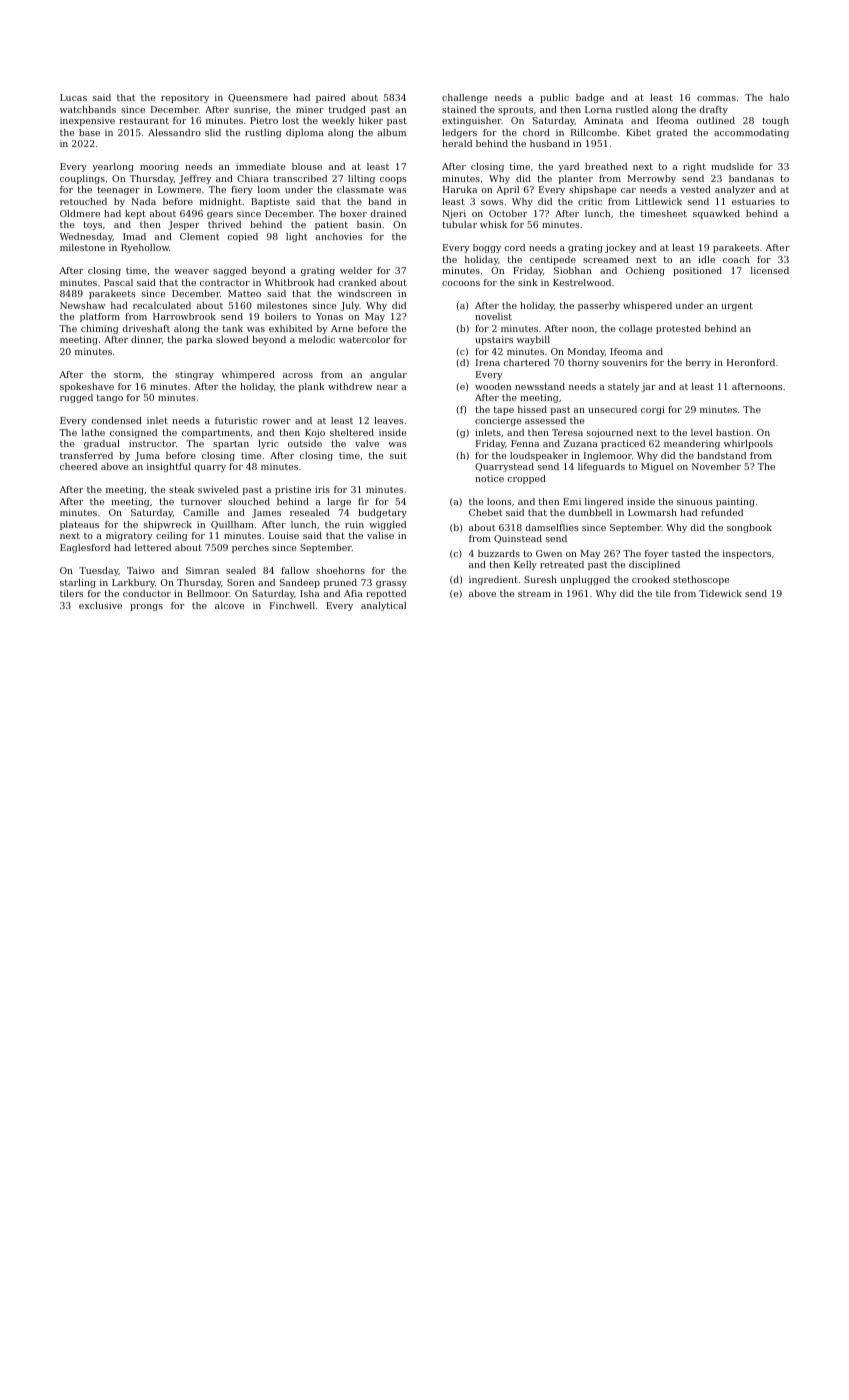 This page has height=1400, width=849. Describe the element at coordinates (733, 432) in the page. I see `bastion` at that location.
